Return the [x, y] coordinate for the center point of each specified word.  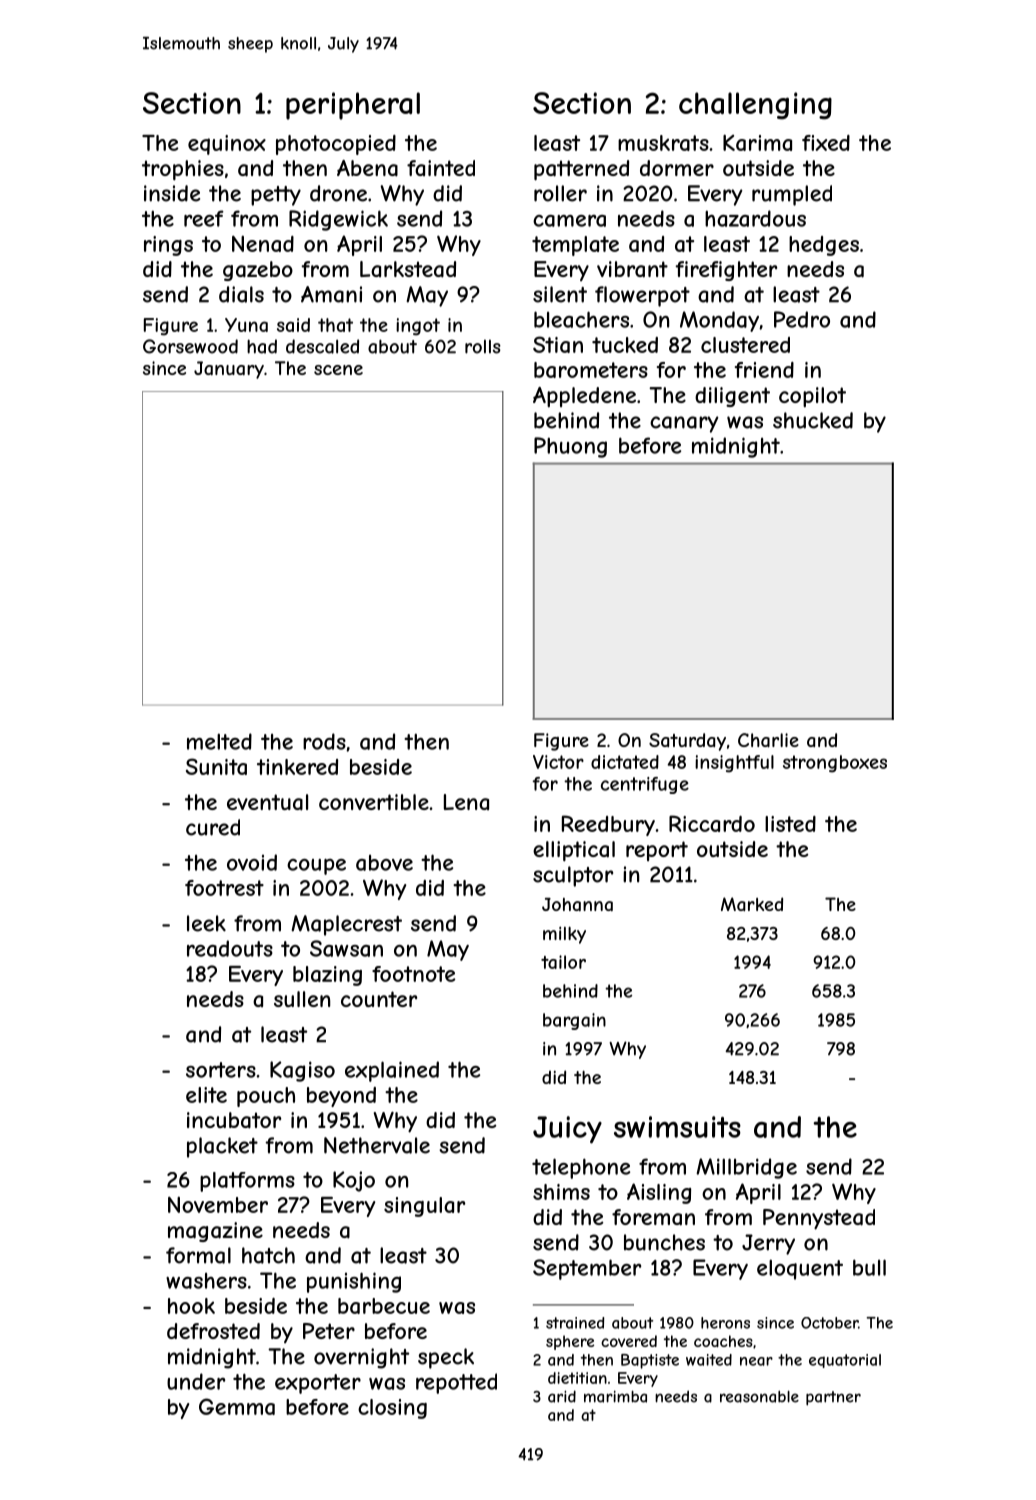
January [229, 370]
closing [392, 1409]
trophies [183, 170]
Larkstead [408, 269]
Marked [752, 904]
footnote [414, 974]
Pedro [802, 319]
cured [213, 827]
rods [324, 741]
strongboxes [835, 764]
